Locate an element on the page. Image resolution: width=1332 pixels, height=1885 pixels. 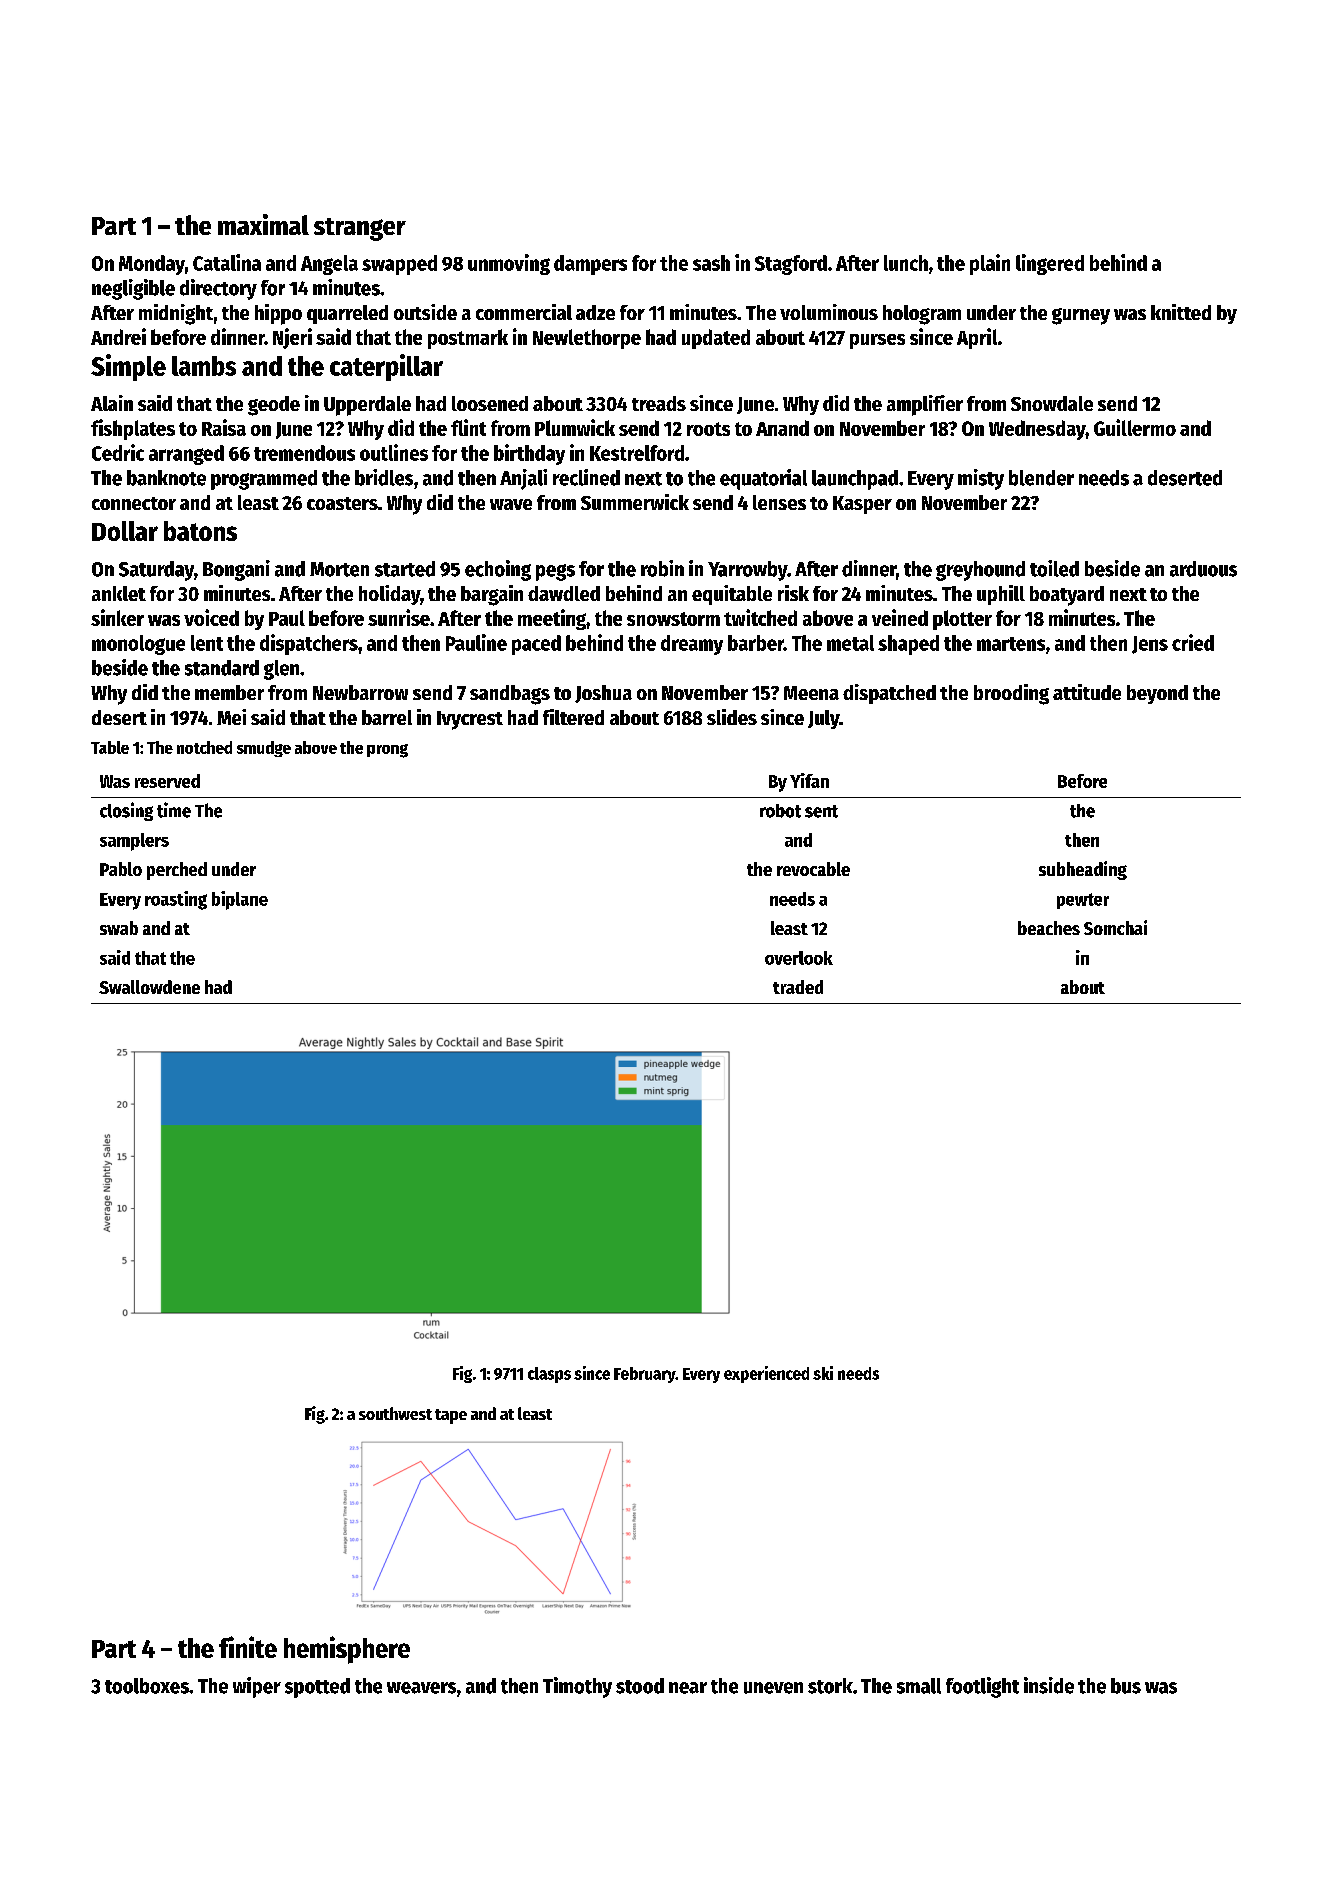
clasps is located at coordinates (549, 1375).
